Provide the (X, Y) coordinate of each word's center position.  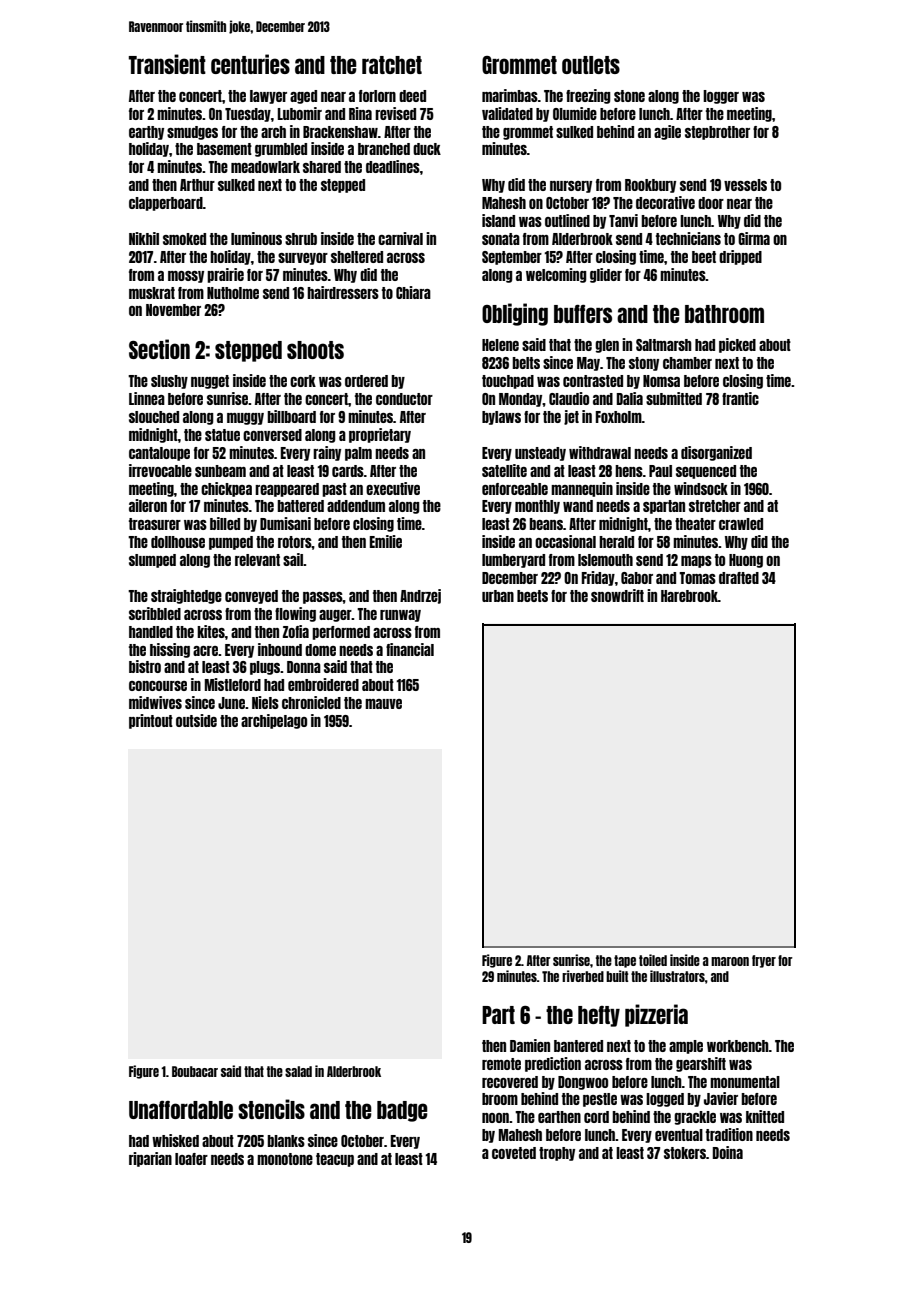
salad (298, 1071)
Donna (304, 667)
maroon (730, 961)
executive (393, 488)
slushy (169, 382)
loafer (191, 1159)
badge (402, 1111)
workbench (738, 1046)
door (711, 203)
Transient (167, 64)
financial (410, 649)
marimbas (510, 95)
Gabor (637, 578)
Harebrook (689, 596)
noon (495, 1118)
